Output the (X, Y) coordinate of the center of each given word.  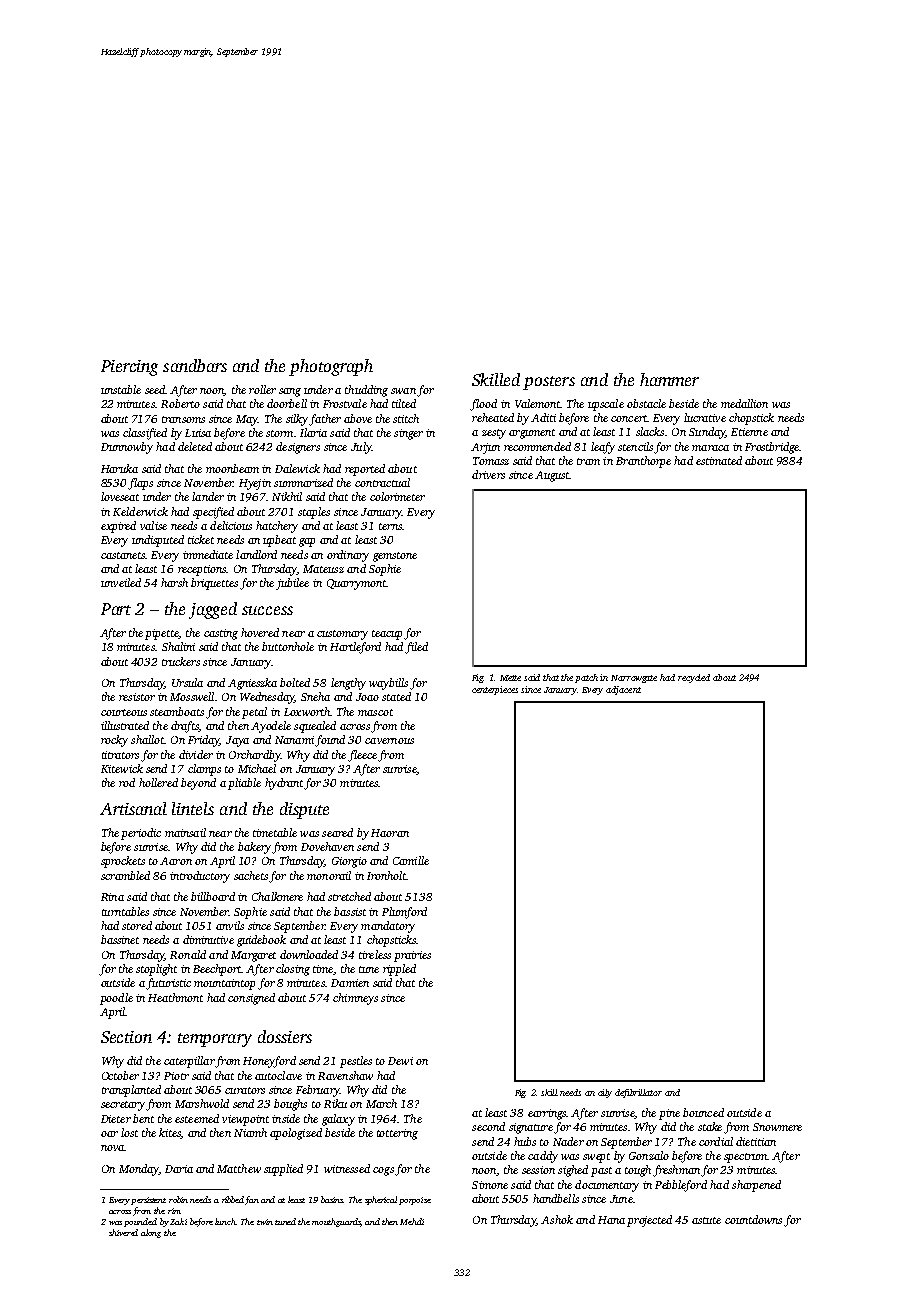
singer (408, 434)
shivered (123, 1232)
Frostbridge (772, 448)
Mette (510, 678)
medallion (744, 403)
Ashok (557, 1219)
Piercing (129, 368)
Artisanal (133, 808)
